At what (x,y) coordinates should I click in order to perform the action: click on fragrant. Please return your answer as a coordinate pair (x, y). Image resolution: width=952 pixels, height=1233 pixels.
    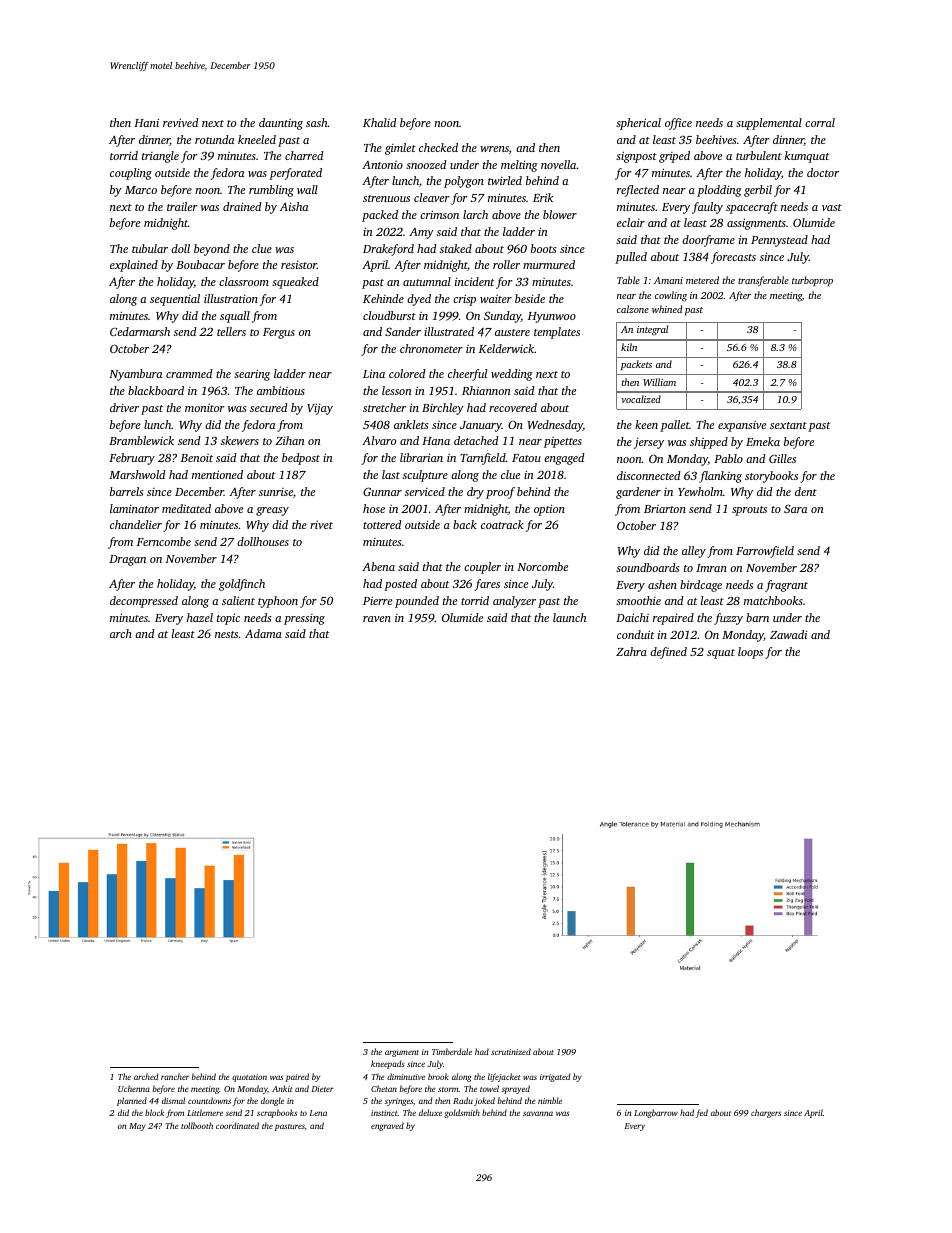
    Looking at the image, I should click on (786, 586).
